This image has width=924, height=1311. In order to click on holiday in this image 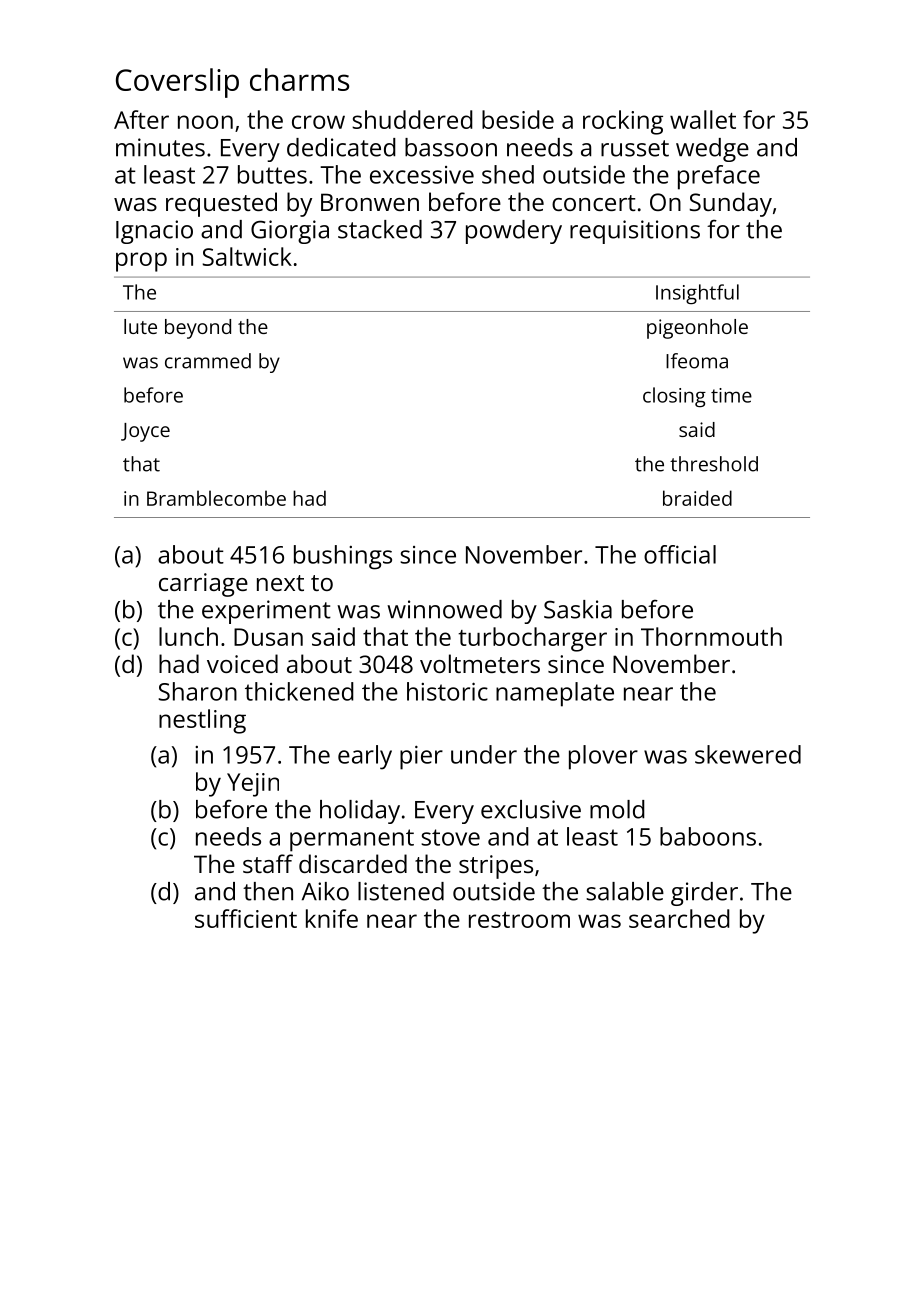, I will do `click(360, 812)`.
